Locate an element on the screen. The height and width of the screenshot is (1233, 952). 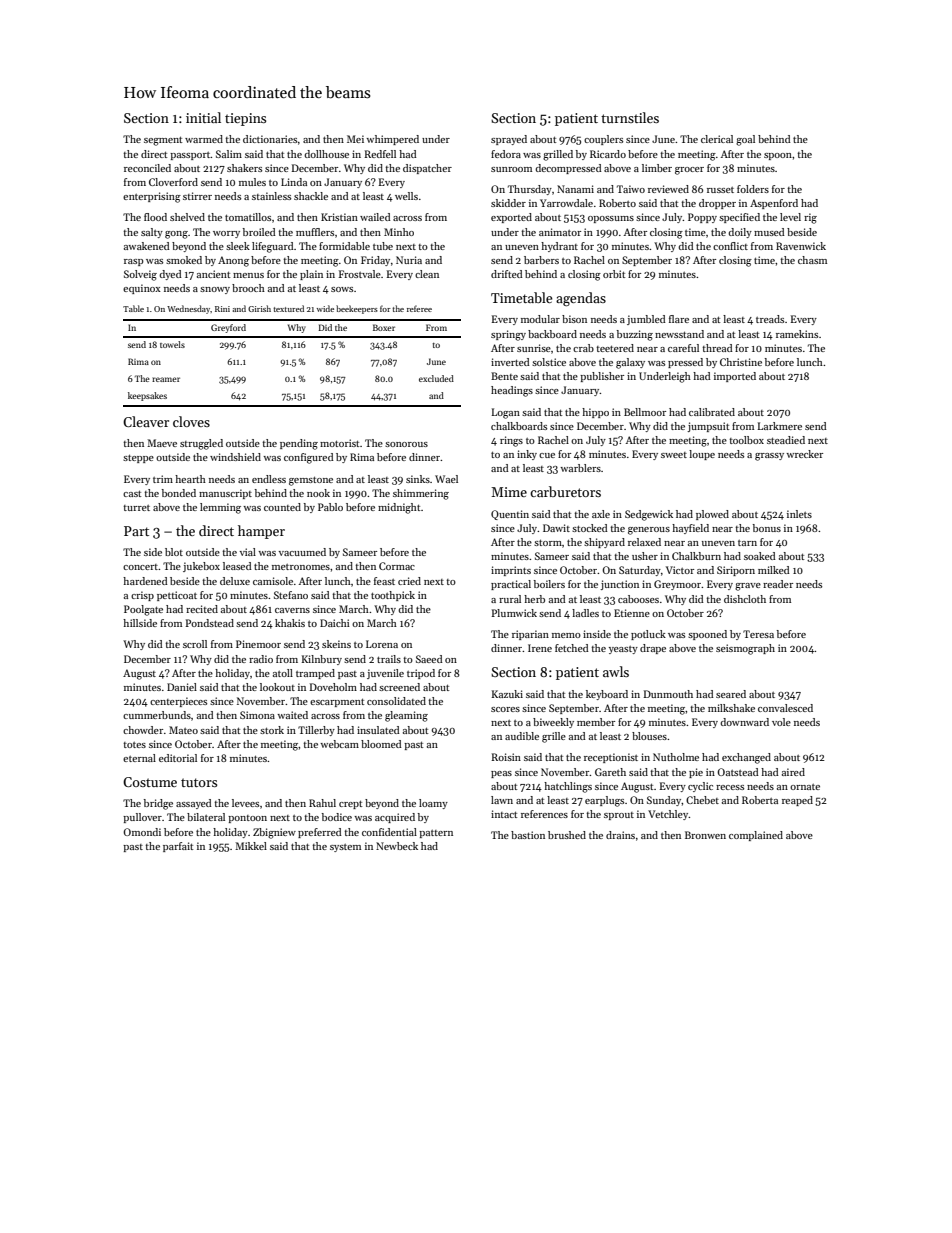
clerical is located at coordinates (717, 139).
